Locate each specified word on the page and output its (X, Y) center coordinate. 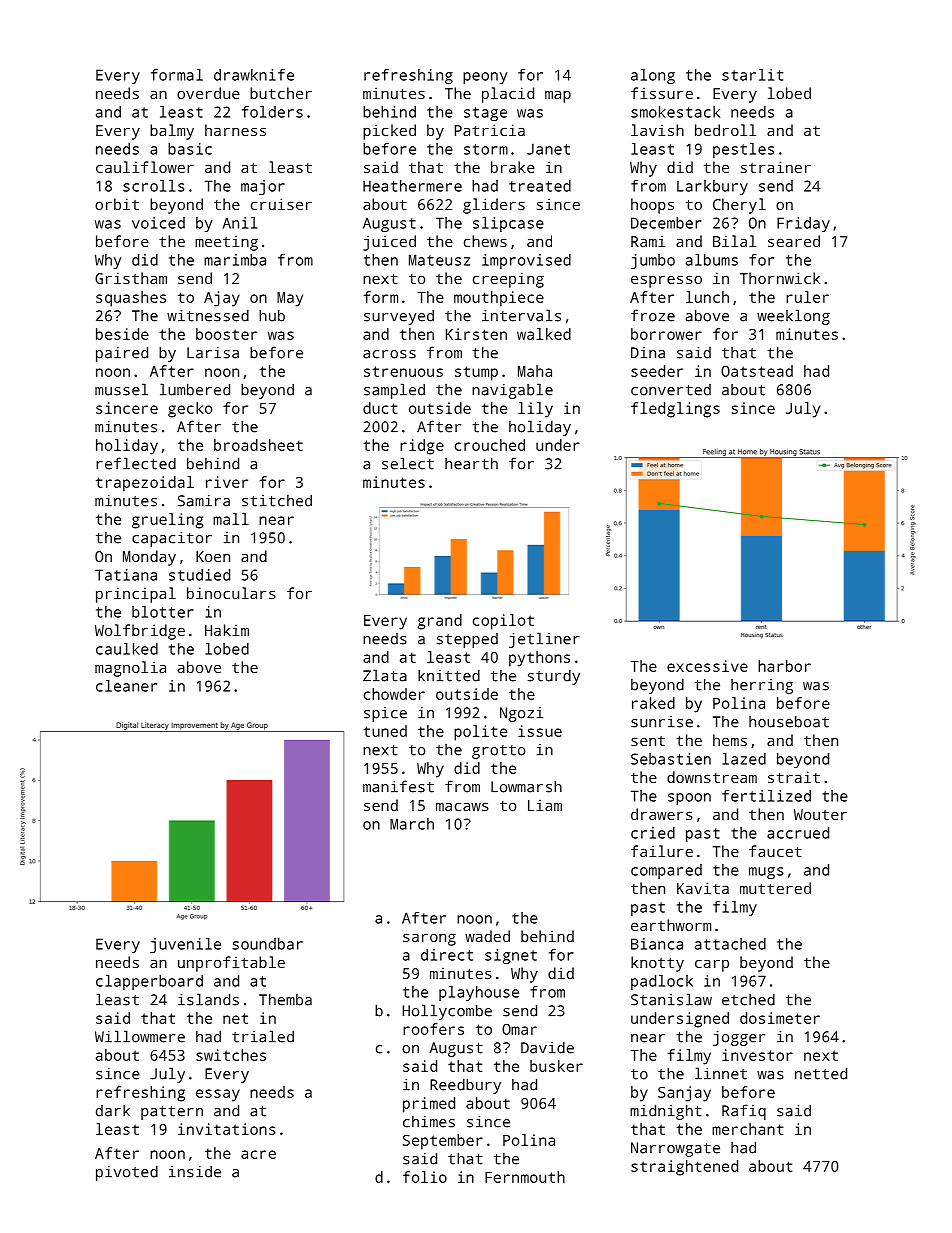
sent (648, 741)
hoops (652, 206)
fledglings (675, 410)
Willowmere (140, 1036)
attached (730, 944)
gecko (190, 410)
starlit (752, 75)
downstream (712, 777)
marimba (235, 260)
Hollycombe (447, 1012)
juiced (389, 243)
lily (535, 410)
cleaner (126, 686)
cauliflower (145, 167)
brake (513, 167)
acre (258, 1154)
